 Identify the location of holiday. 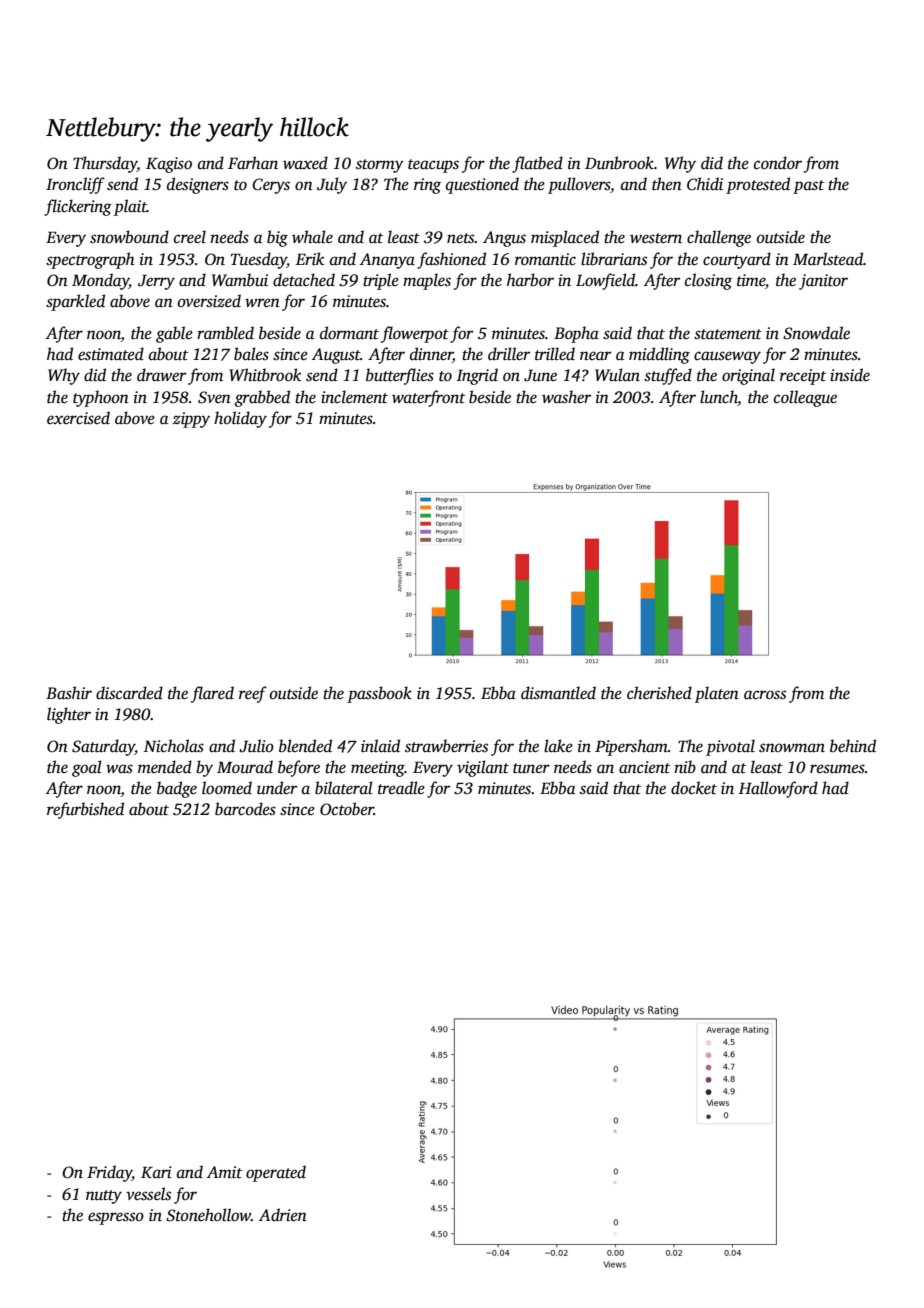
(240, 419).
